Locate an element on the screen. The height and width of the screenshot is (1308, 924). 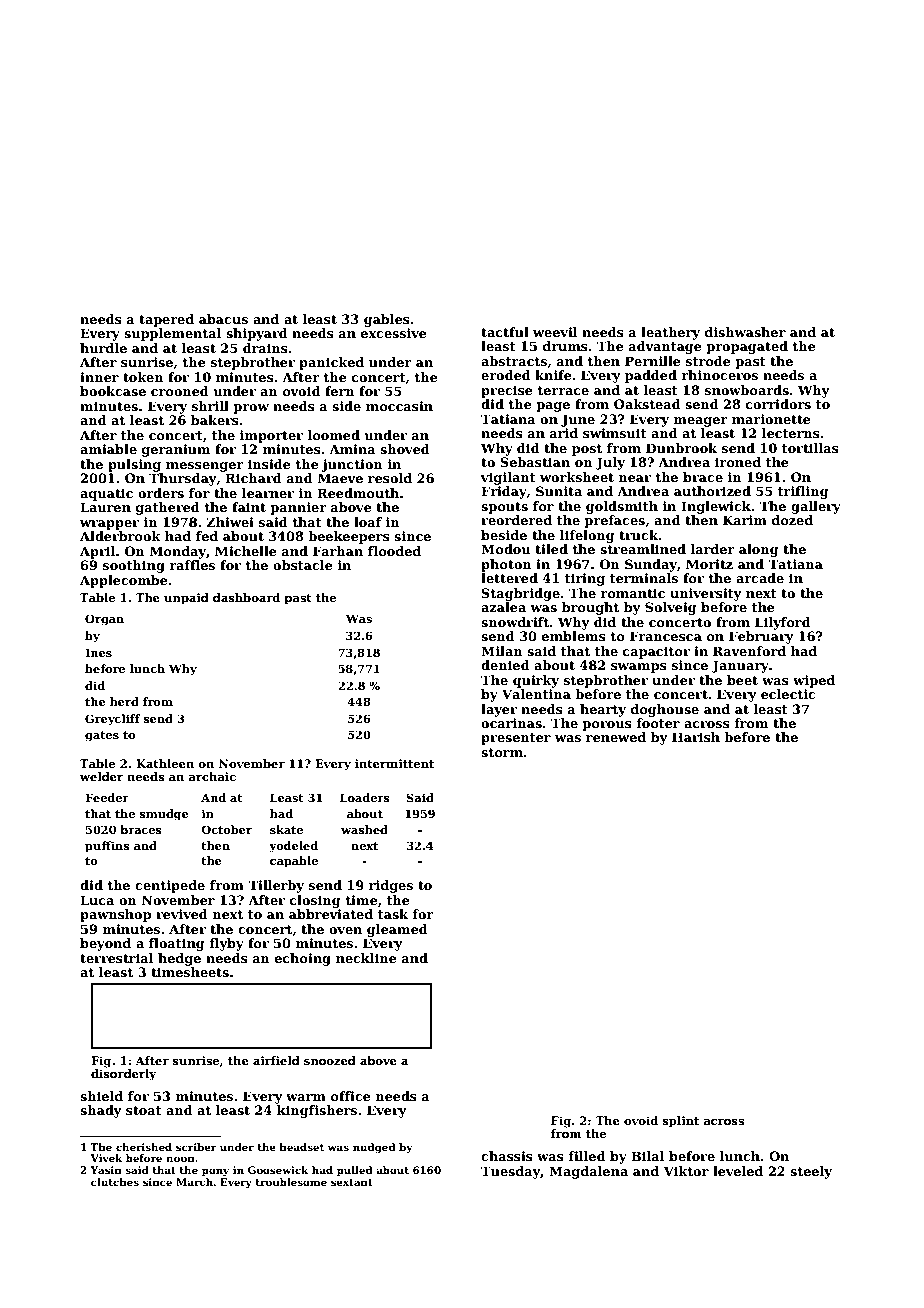
Reedmouth is located at coordinates (358, 493).
